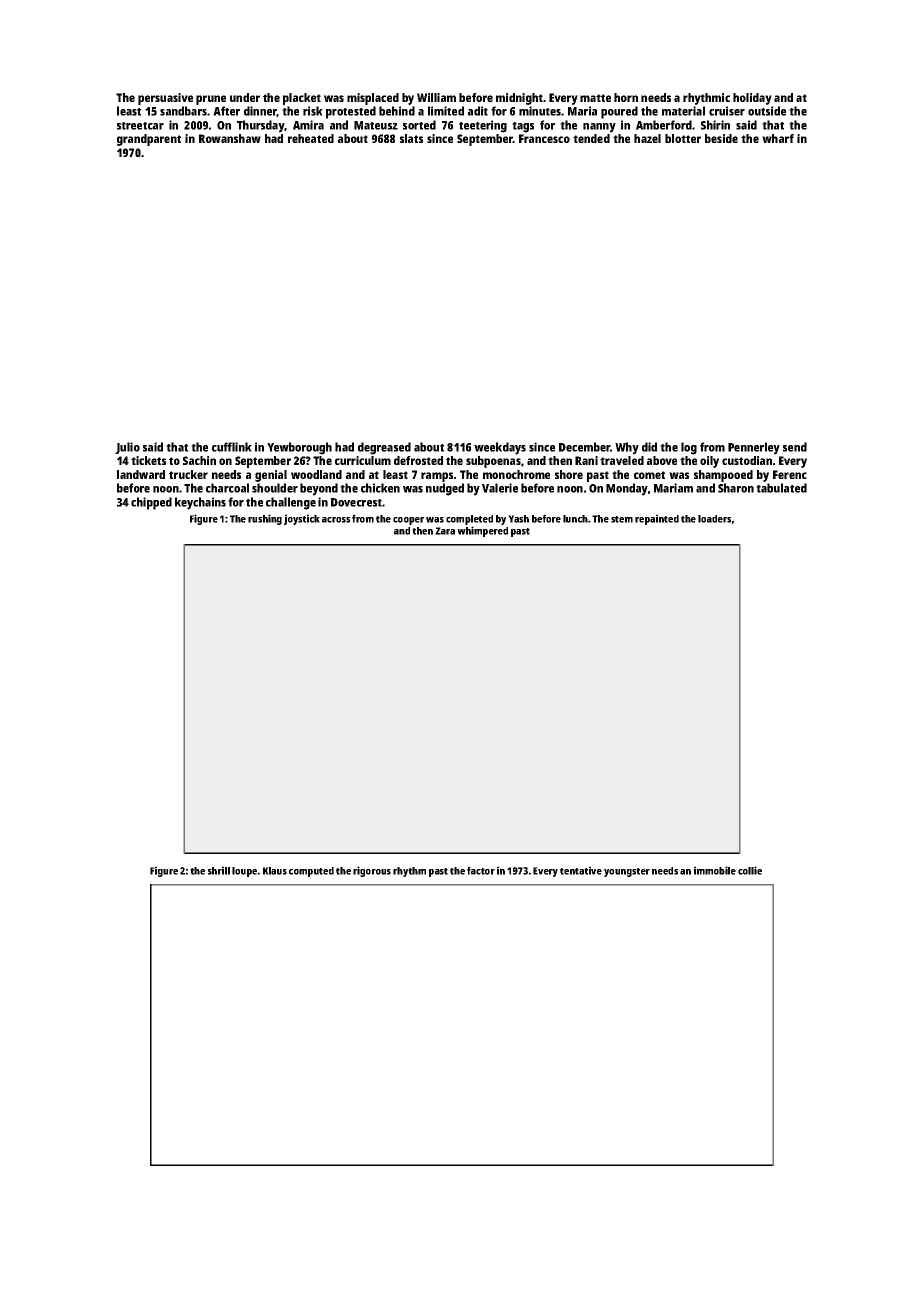 The image size is (924, 1308). Describe the element at coordinates (411, 138) in the document. I see `slats` at that location.
